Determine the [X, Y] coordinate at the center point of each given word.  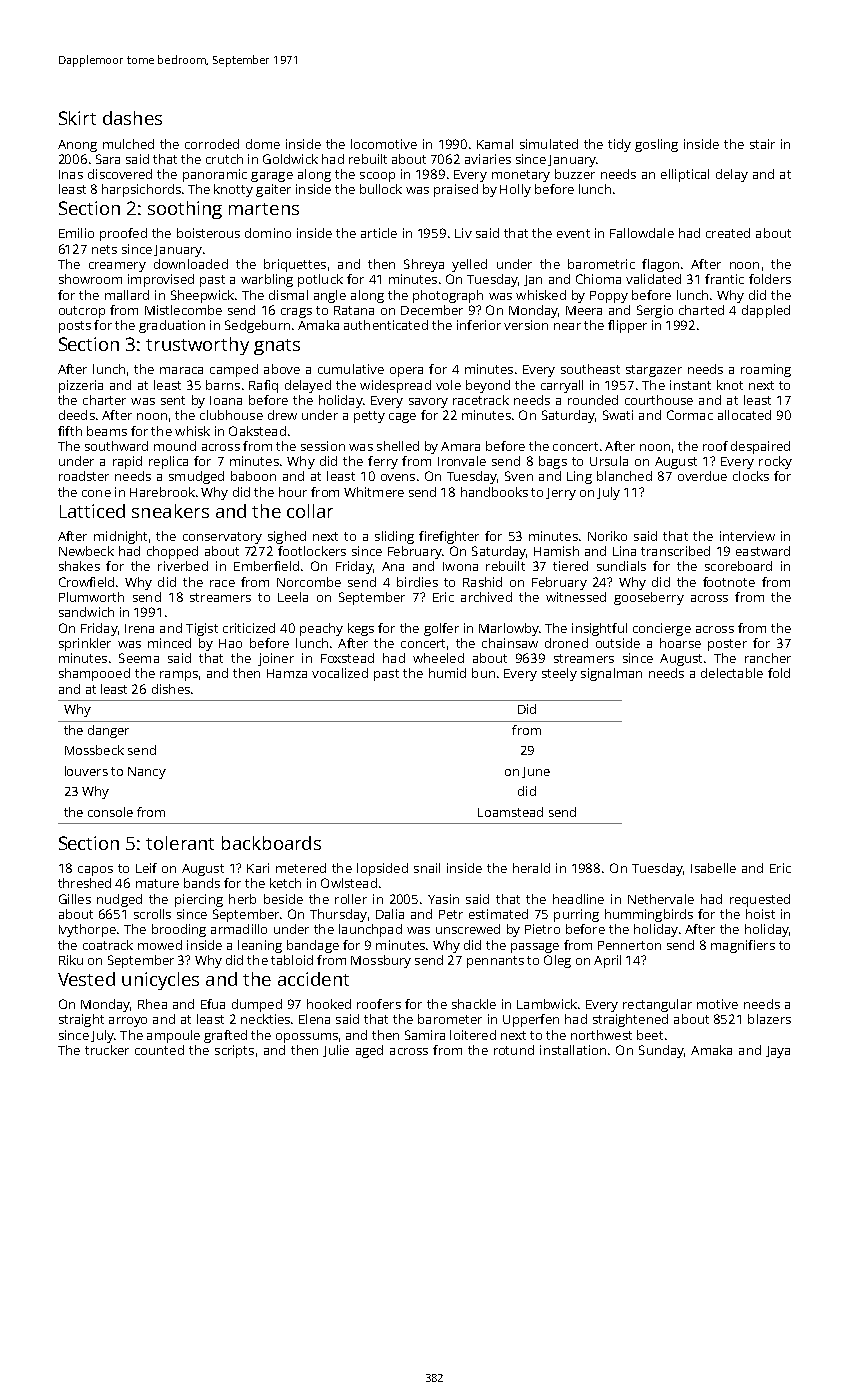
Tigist [202, 629]
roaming [766, 370]
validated [653, 279]
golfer [441, 629]
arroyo [128, 1022]
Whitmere [374, 492]
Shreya [424, 265]
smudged [196, 477]
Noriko [607, 536]
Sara [108, 159]
